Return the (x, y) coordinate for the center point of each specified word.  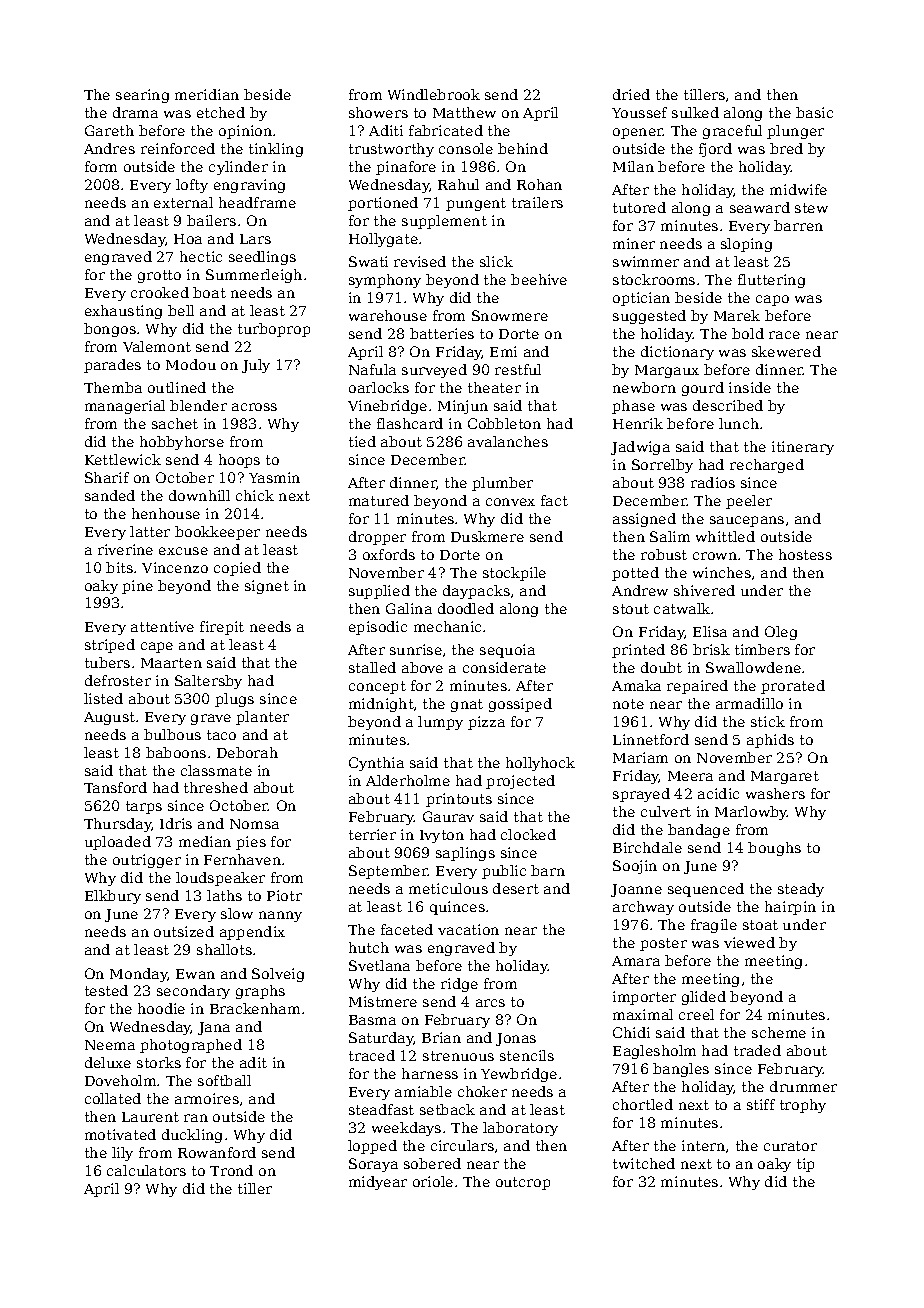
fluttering (771, 281)
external (183, 202)
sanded (110, 495)
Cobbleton (504, 423)
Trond (231, 1170)
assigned (644, 520)
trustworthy (391, 150)
